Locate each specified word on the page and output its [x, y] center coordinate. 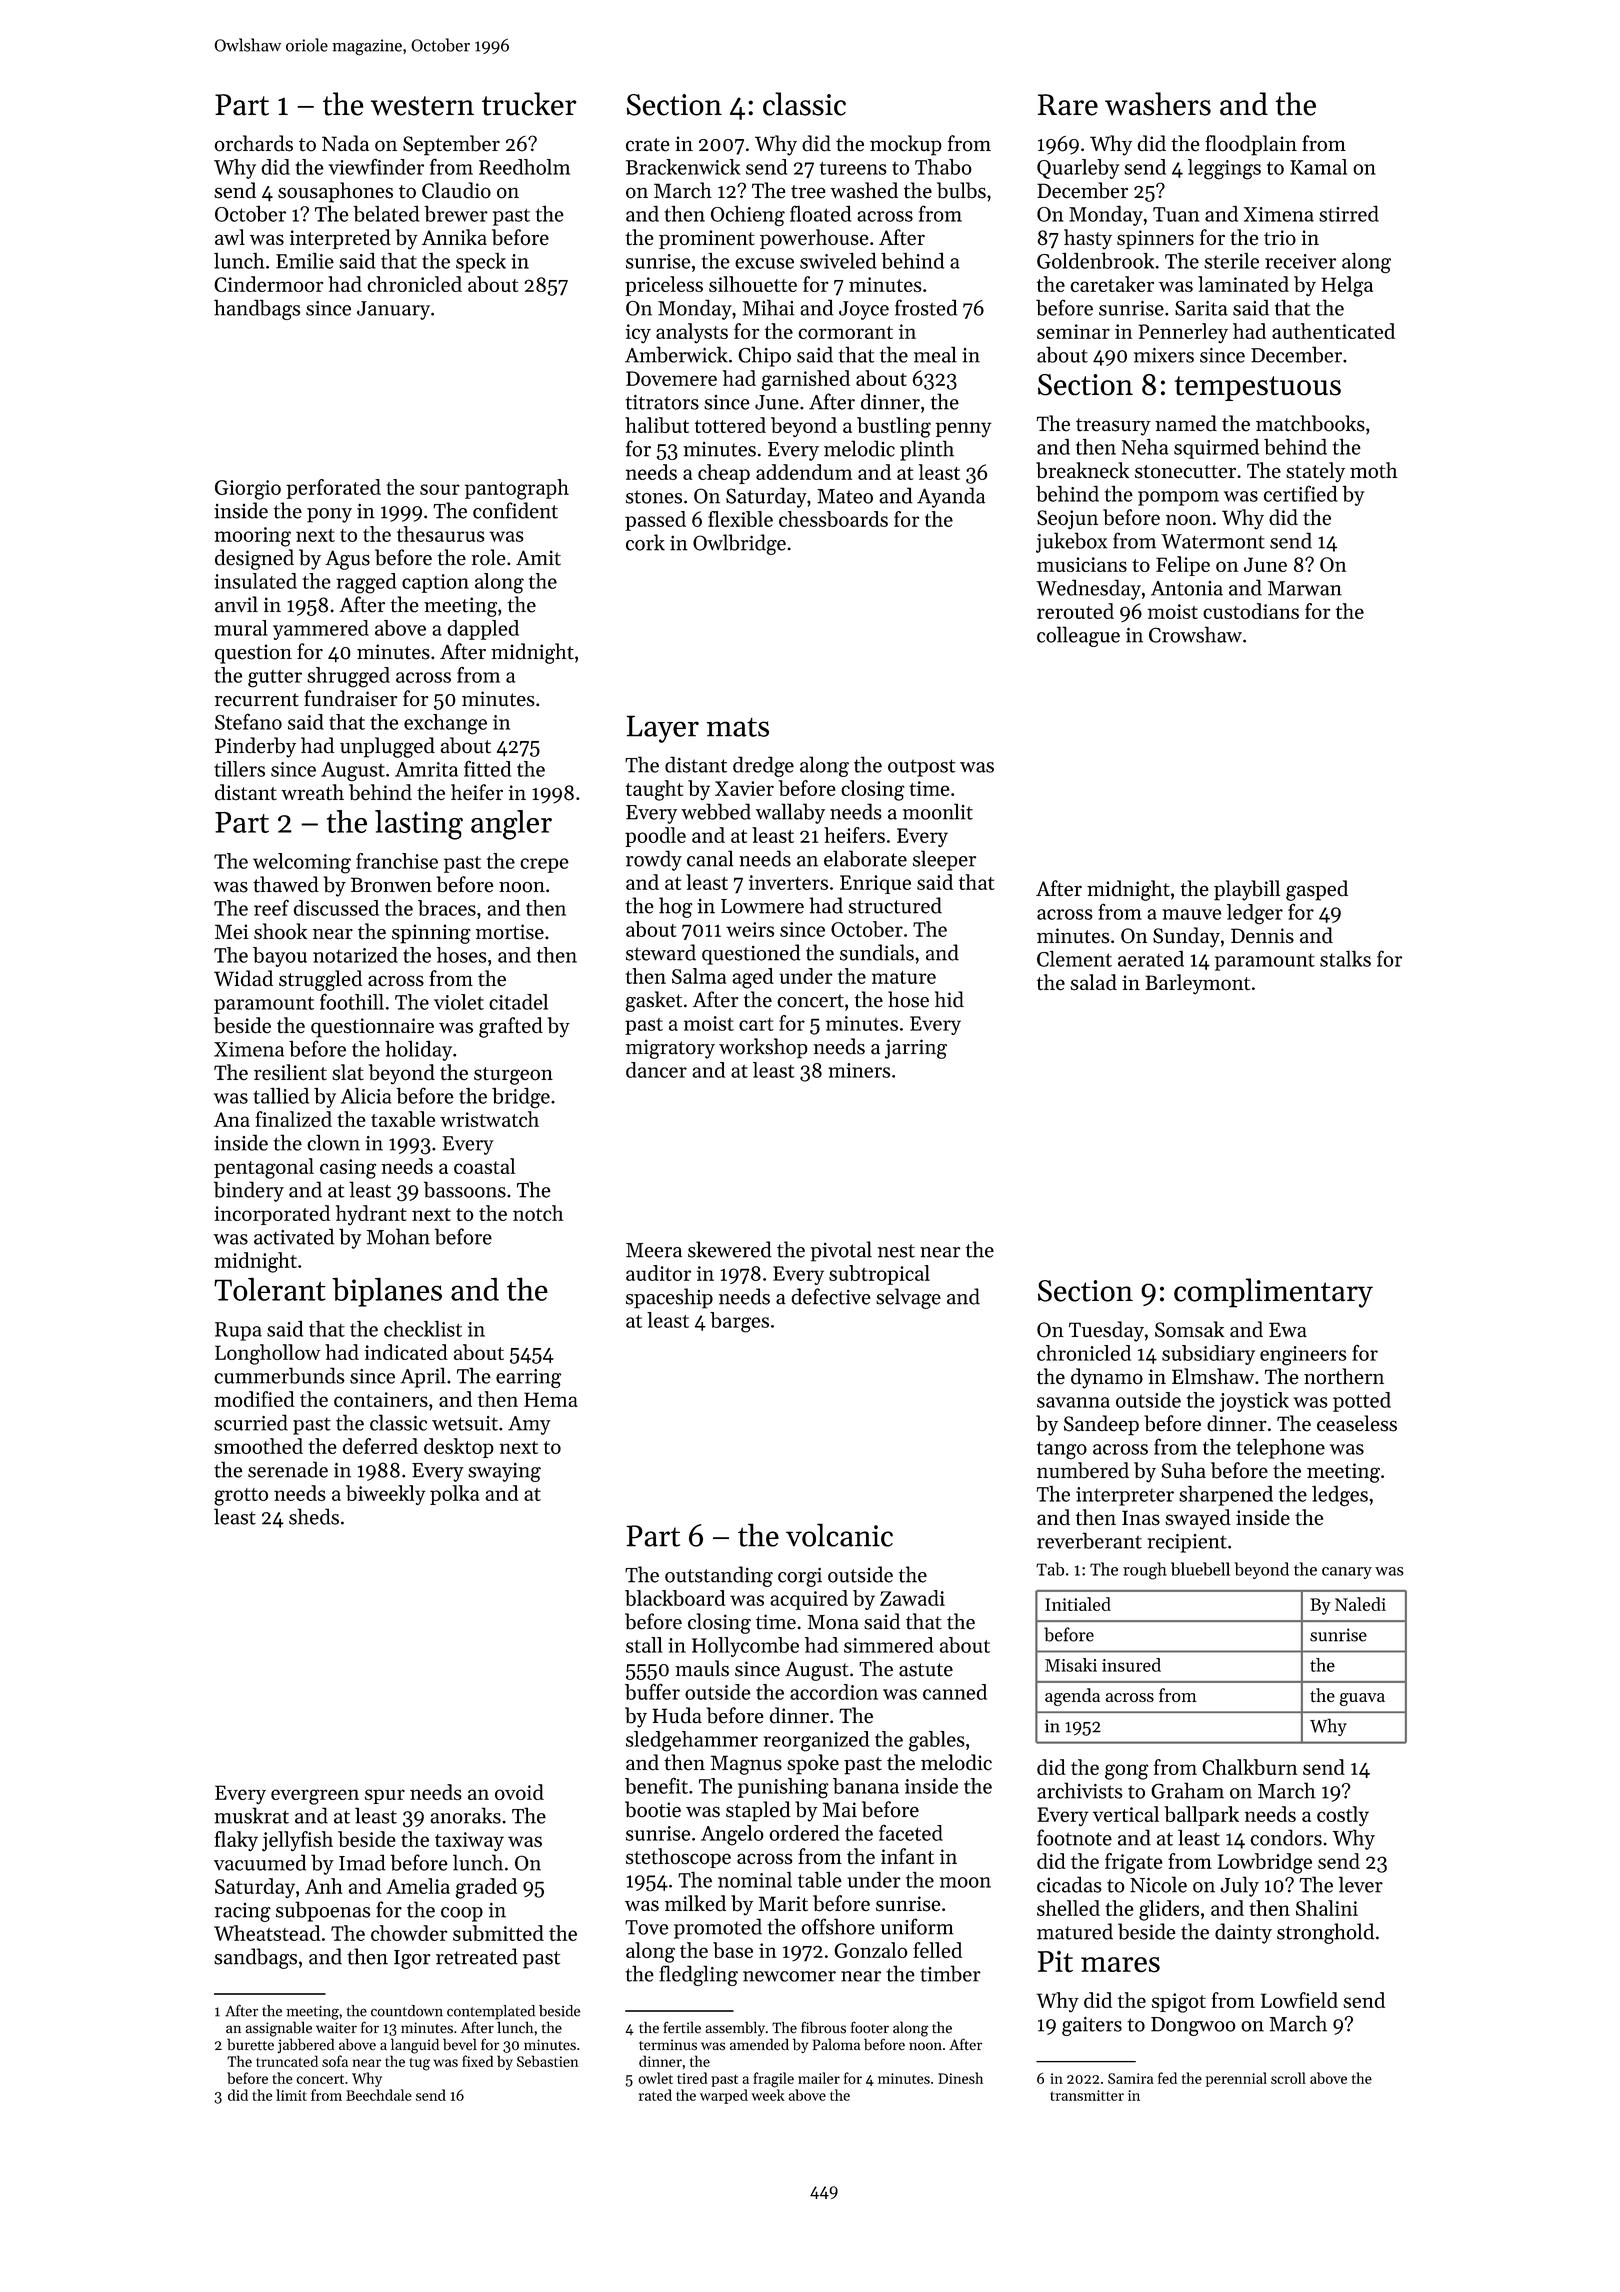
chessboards [833, 519]
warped [724, 2096]
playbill [1247, 890]
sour [440, 489]
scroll [1288, 2078]
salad [1093, 982]
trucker [529, 104]
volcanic [839, 1535]
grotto [241, 1497]
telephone [1280, 1448]
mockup [906, 145]
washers [1158, 104]
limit [291, 2095]
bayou [280, 957]
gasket [654, 1001]
